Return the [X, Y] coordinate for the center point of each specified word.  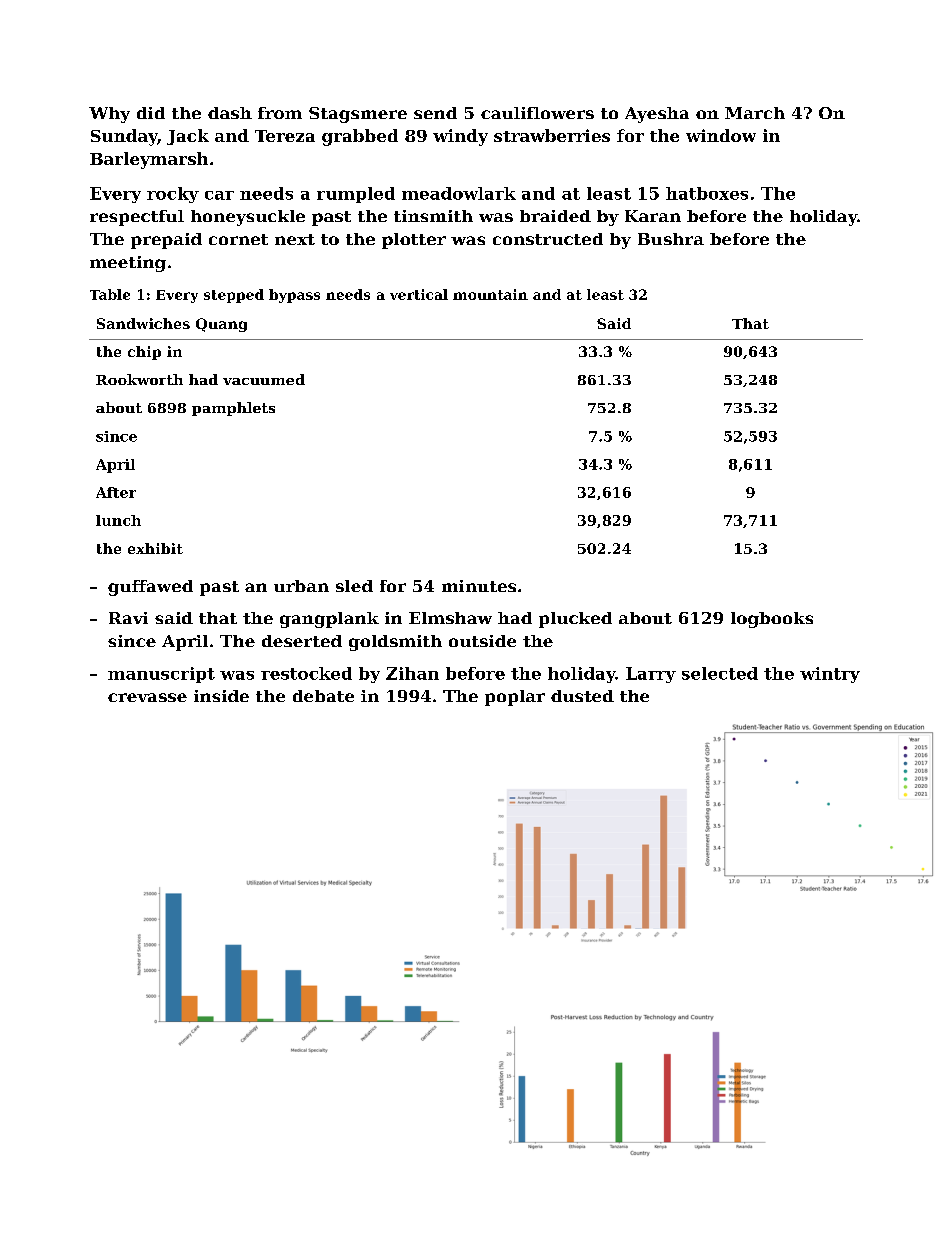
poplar [515, 698]
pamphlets [233, 409]
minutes [479, 586]
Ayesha [657, 115]
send [435, 113]
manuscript [161, 675]
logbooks [772, 620]
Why [109, 115]
